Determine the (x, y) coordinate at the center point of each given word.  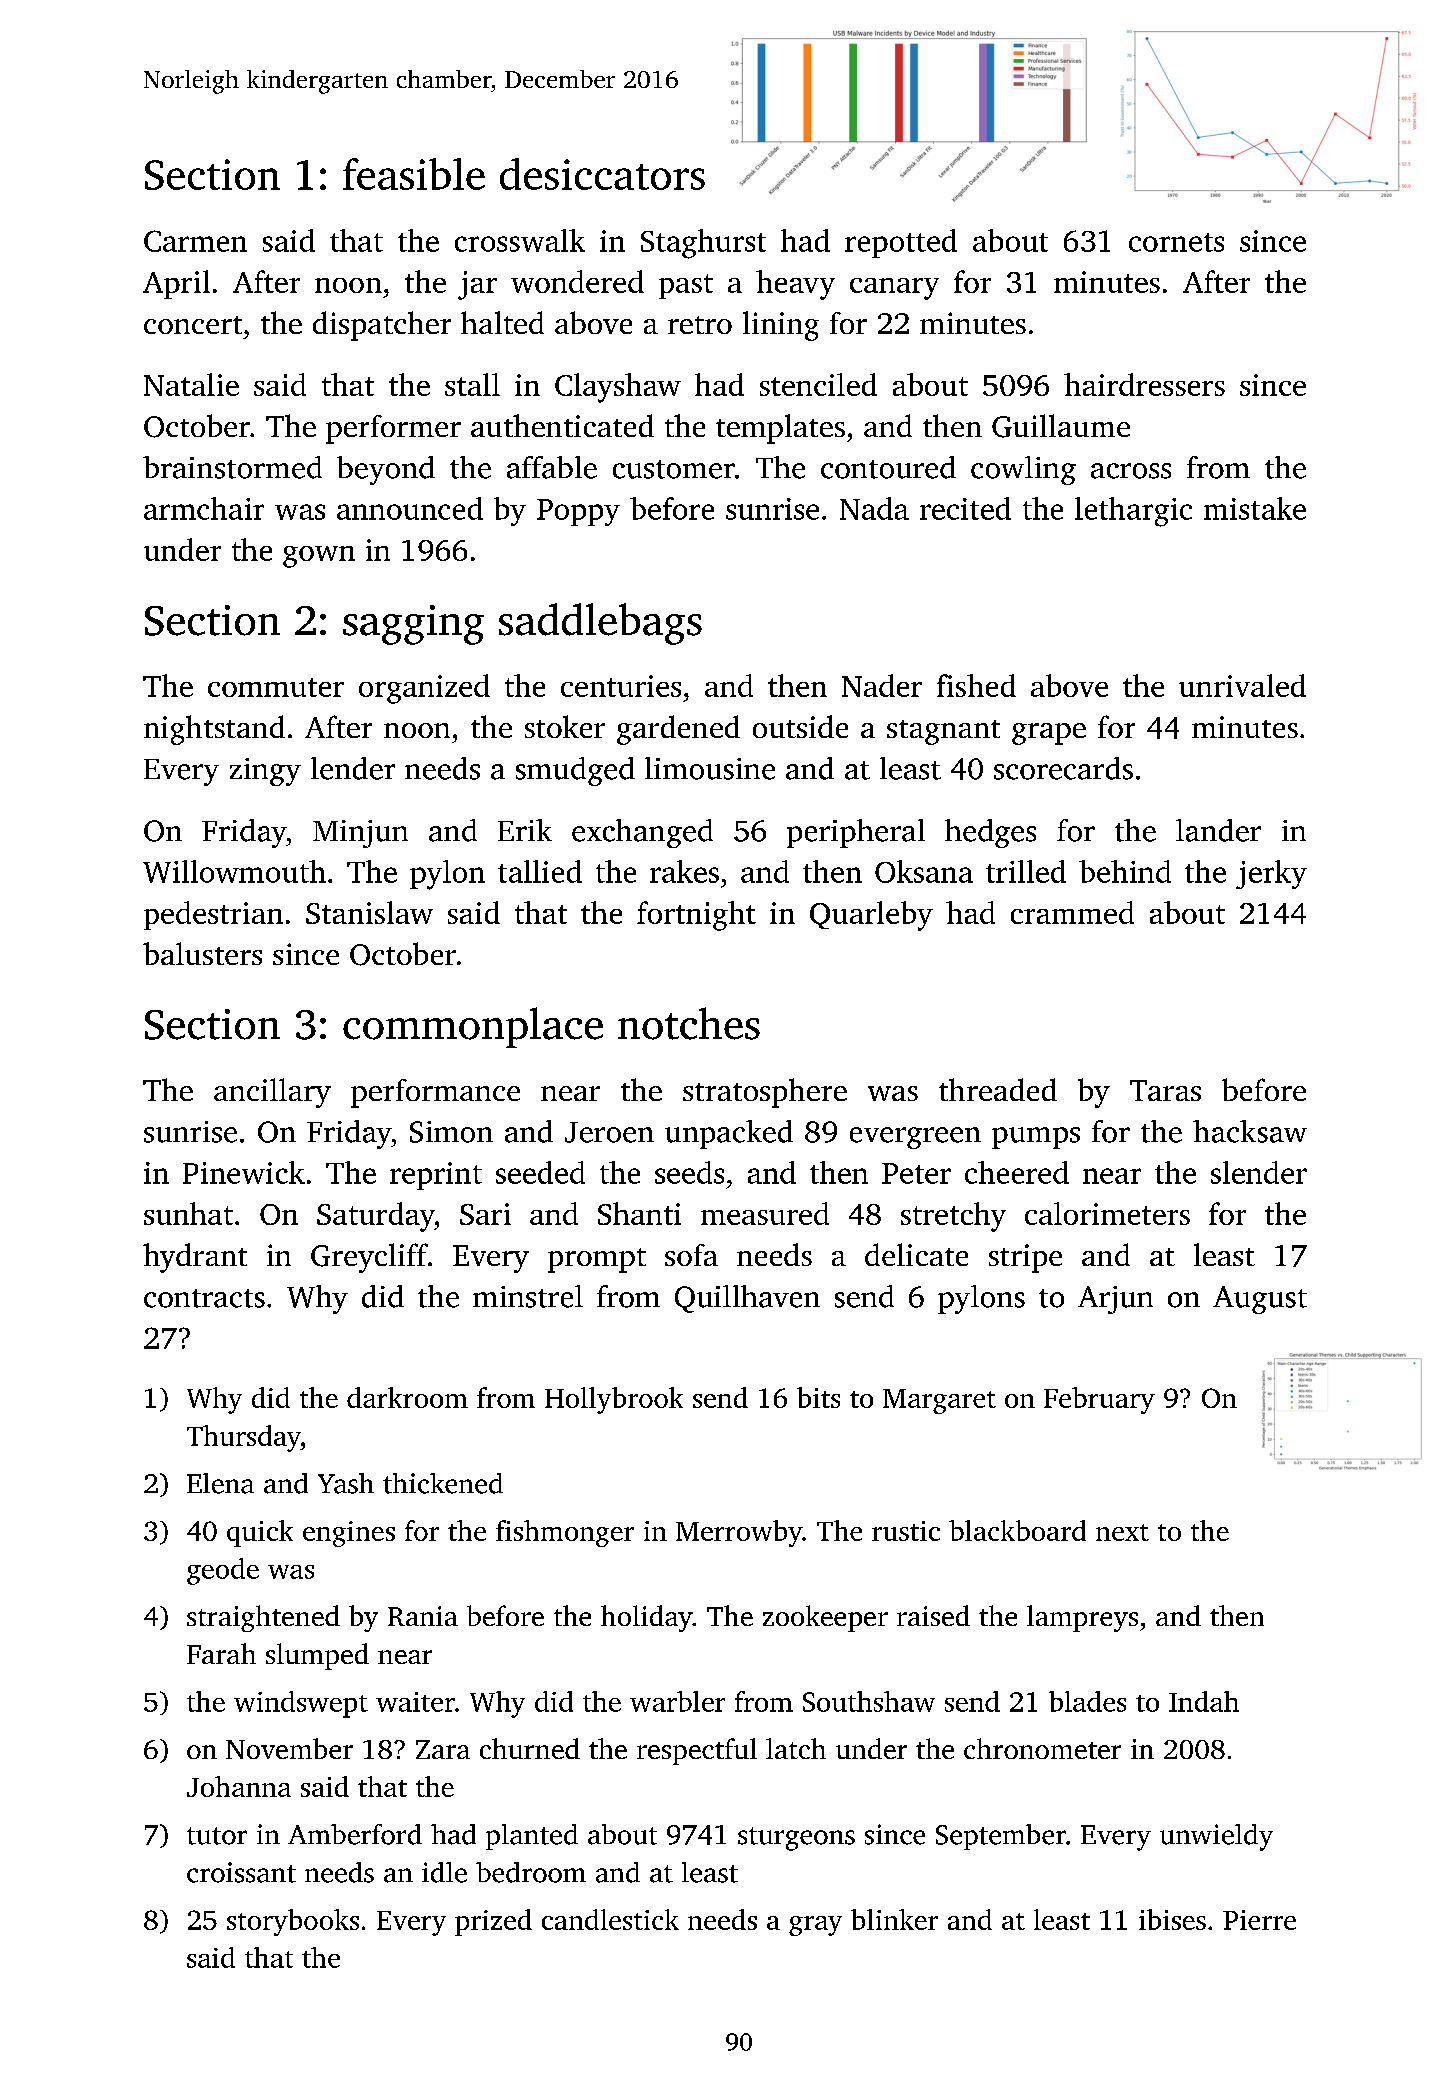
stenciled (818, 384)
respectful (697, 1751)
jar (477, 285)
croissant (241, 1872)
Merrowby (739, 1533)
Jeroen (609, 1132)
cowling (1023, 470)
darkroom (407, 1397)
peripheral (856, 833)
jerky (1271, 874)
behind (1125, 871)
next (1122, 1532)
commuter (276, 687)
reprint (436, 1176)
